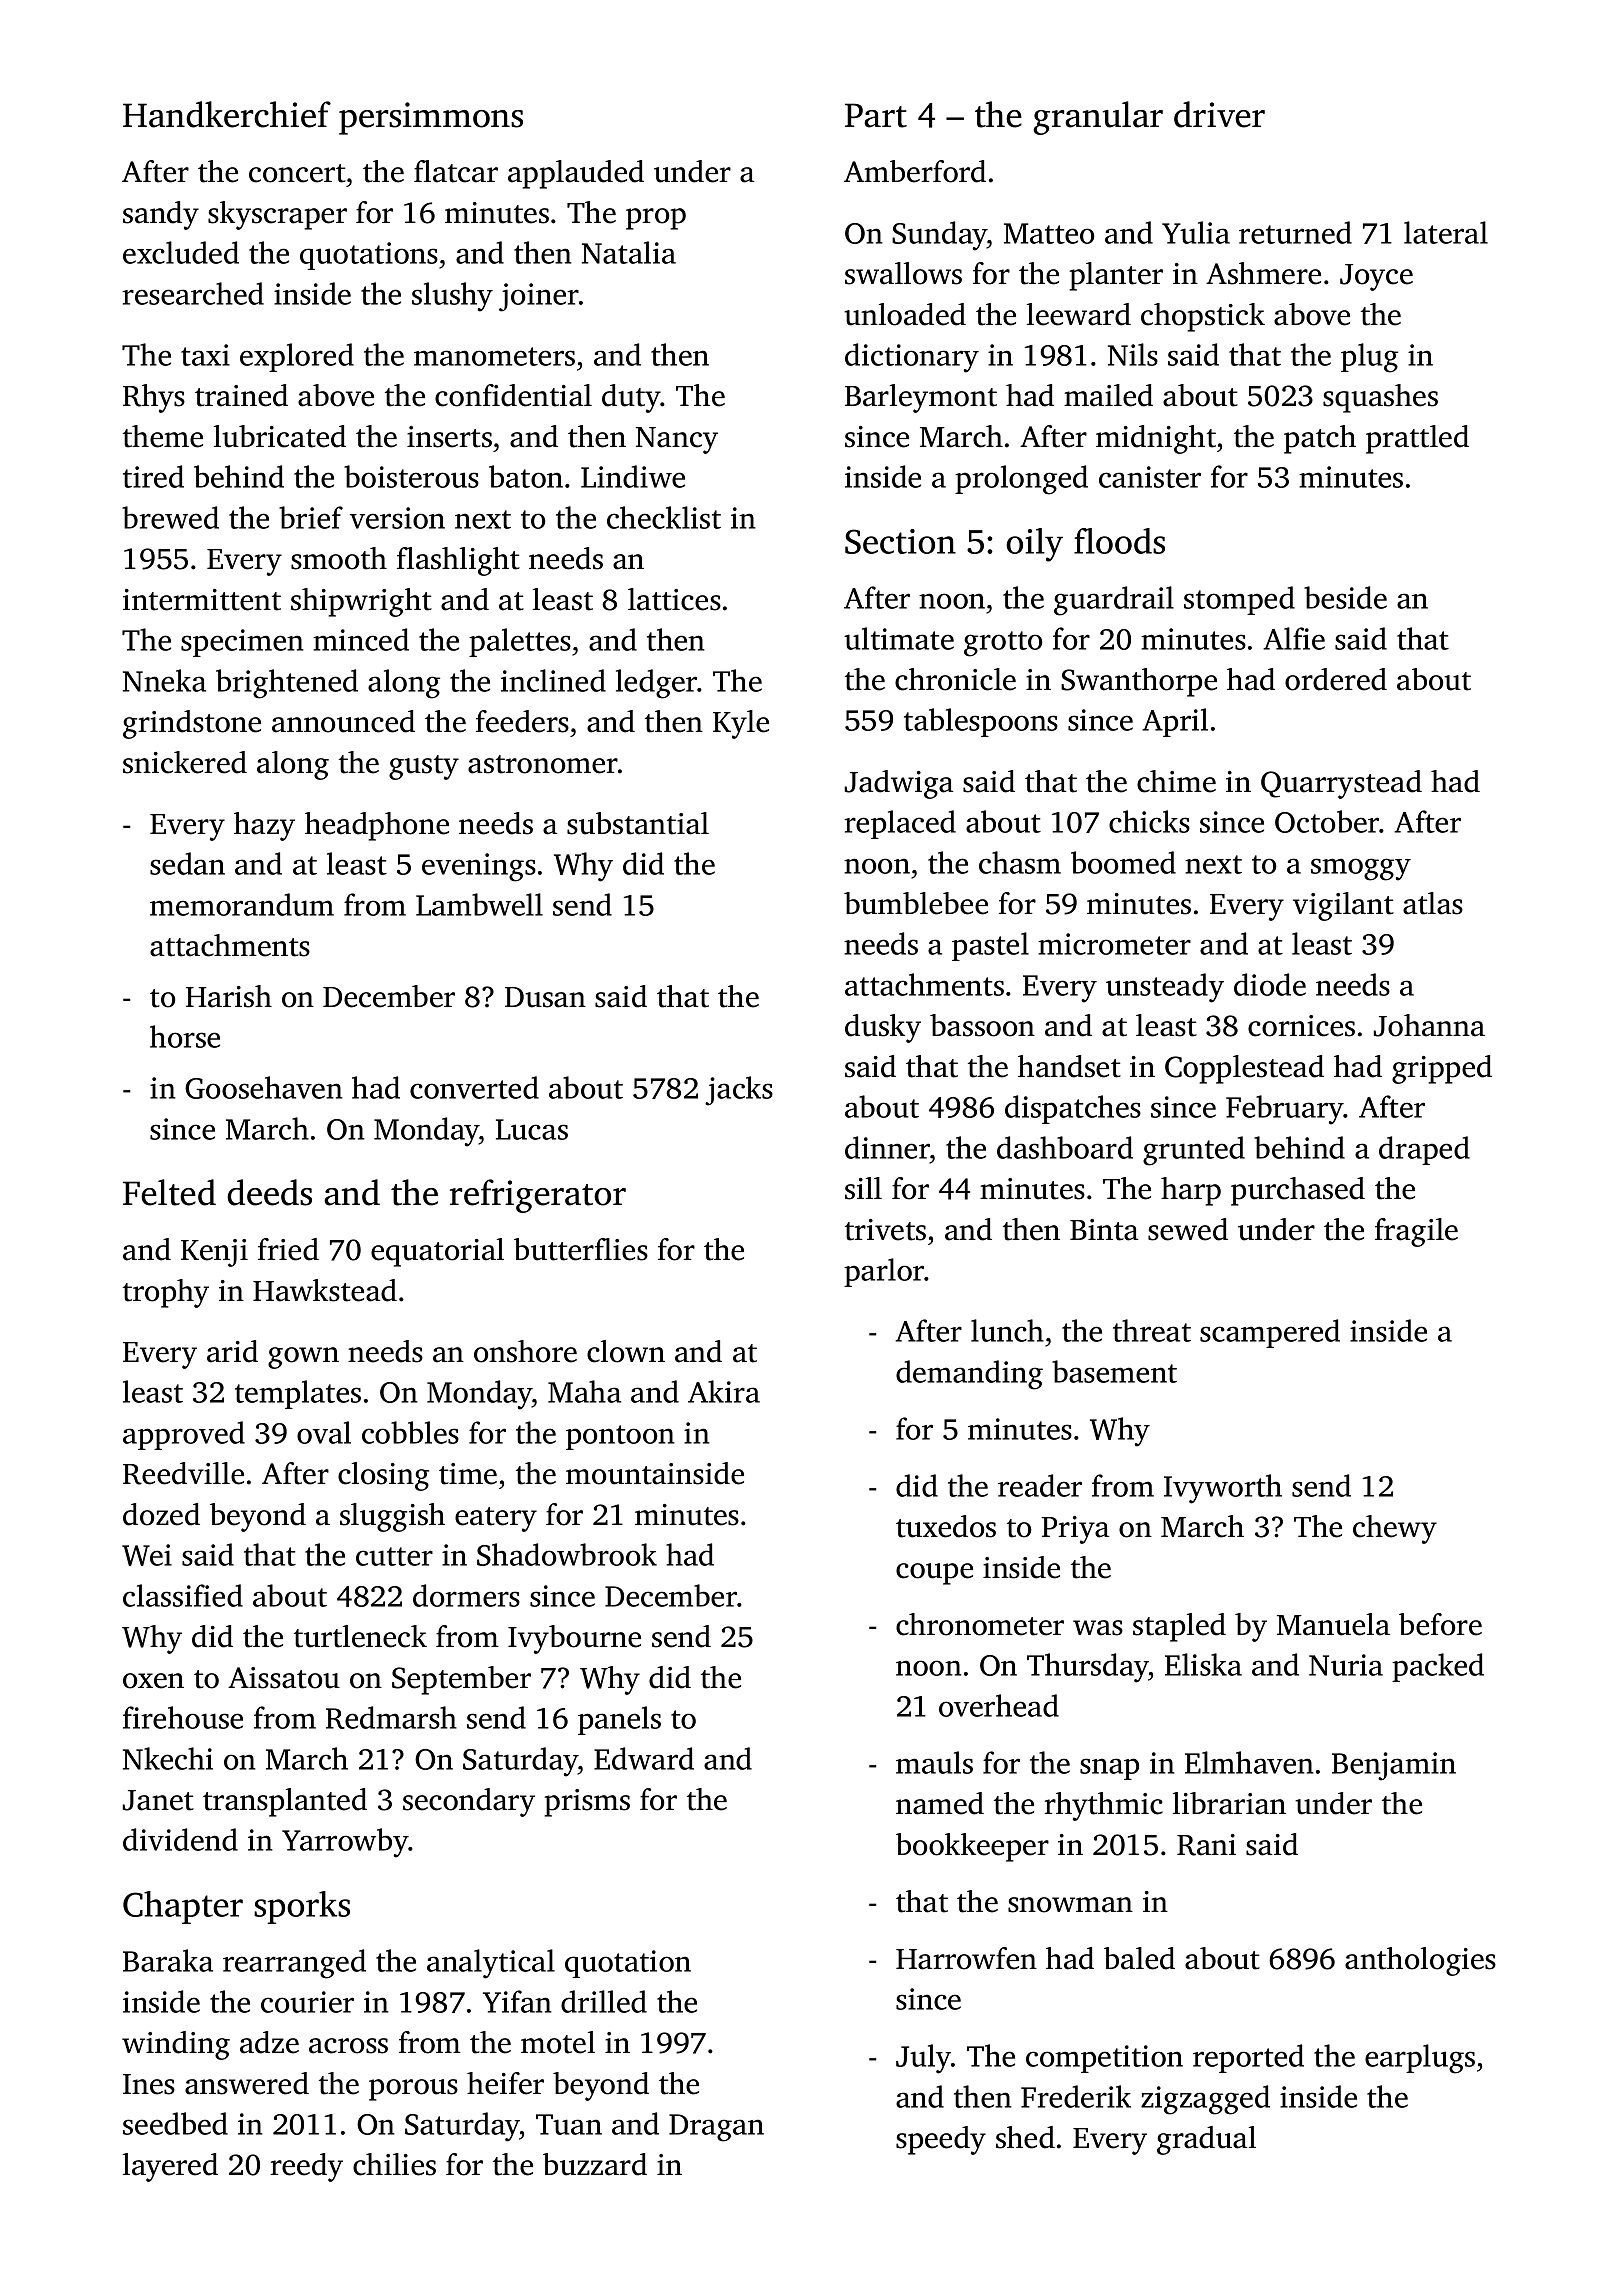 The image size is (1620, 2292). Describe the element at coordinates (1336, 679) in the screenshot. I see `ordered` at that location.
